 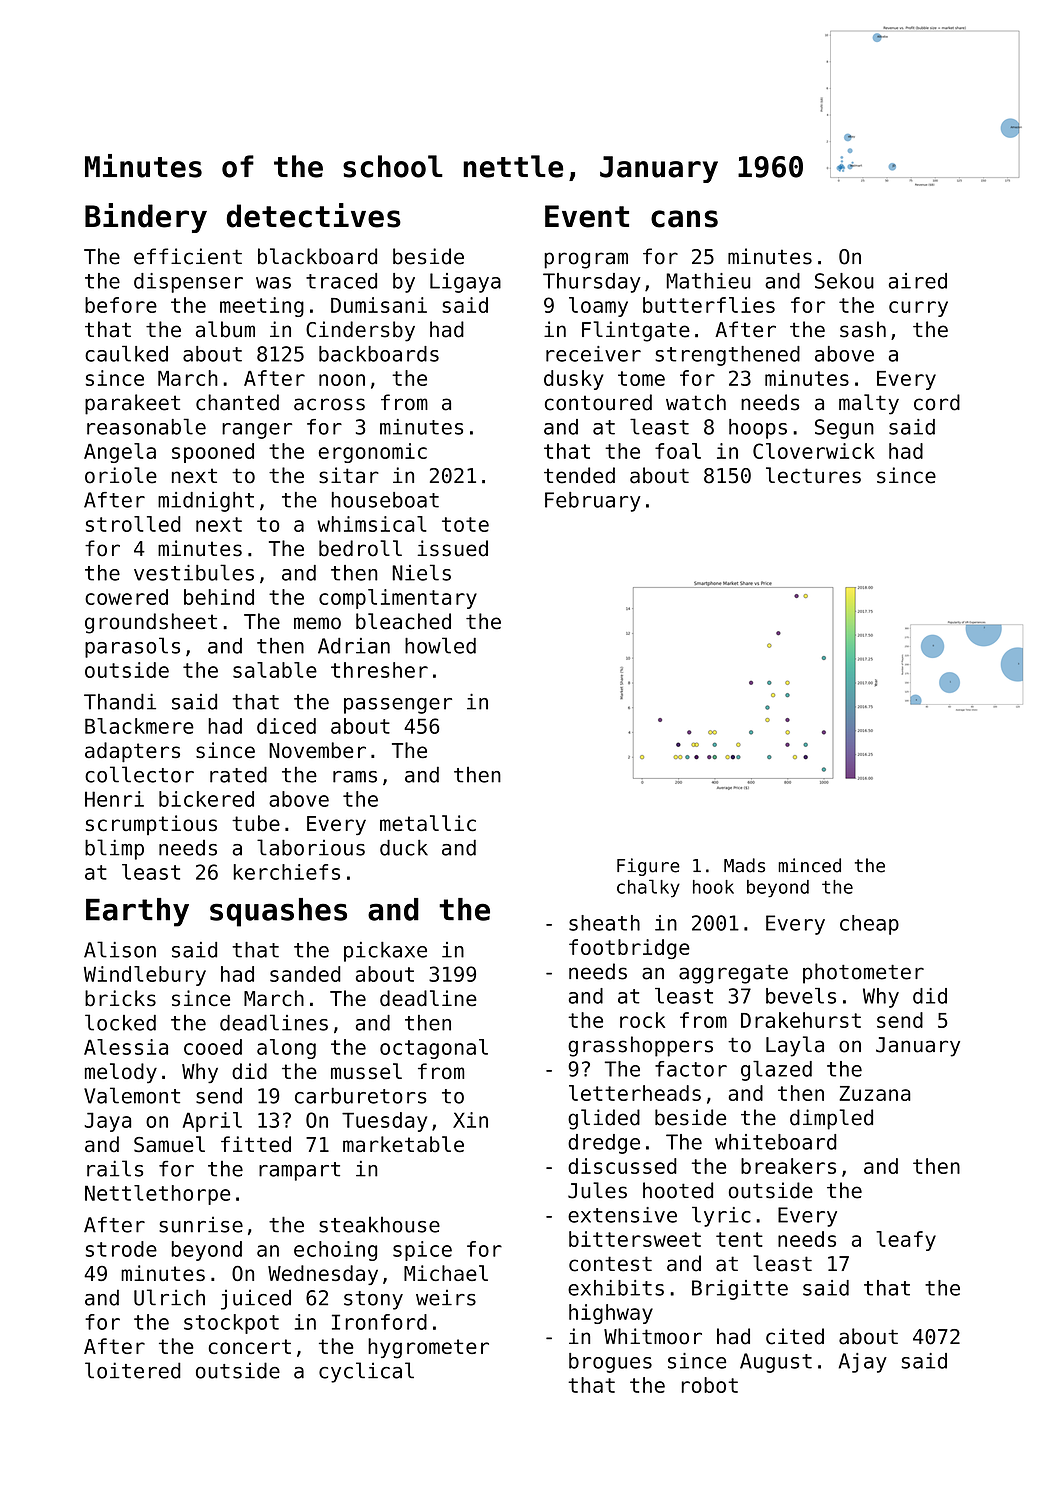 What do you see at coordinates (906, 1241) in the screenshot?
I see `leafy` at bounding box center [906, 1241].
